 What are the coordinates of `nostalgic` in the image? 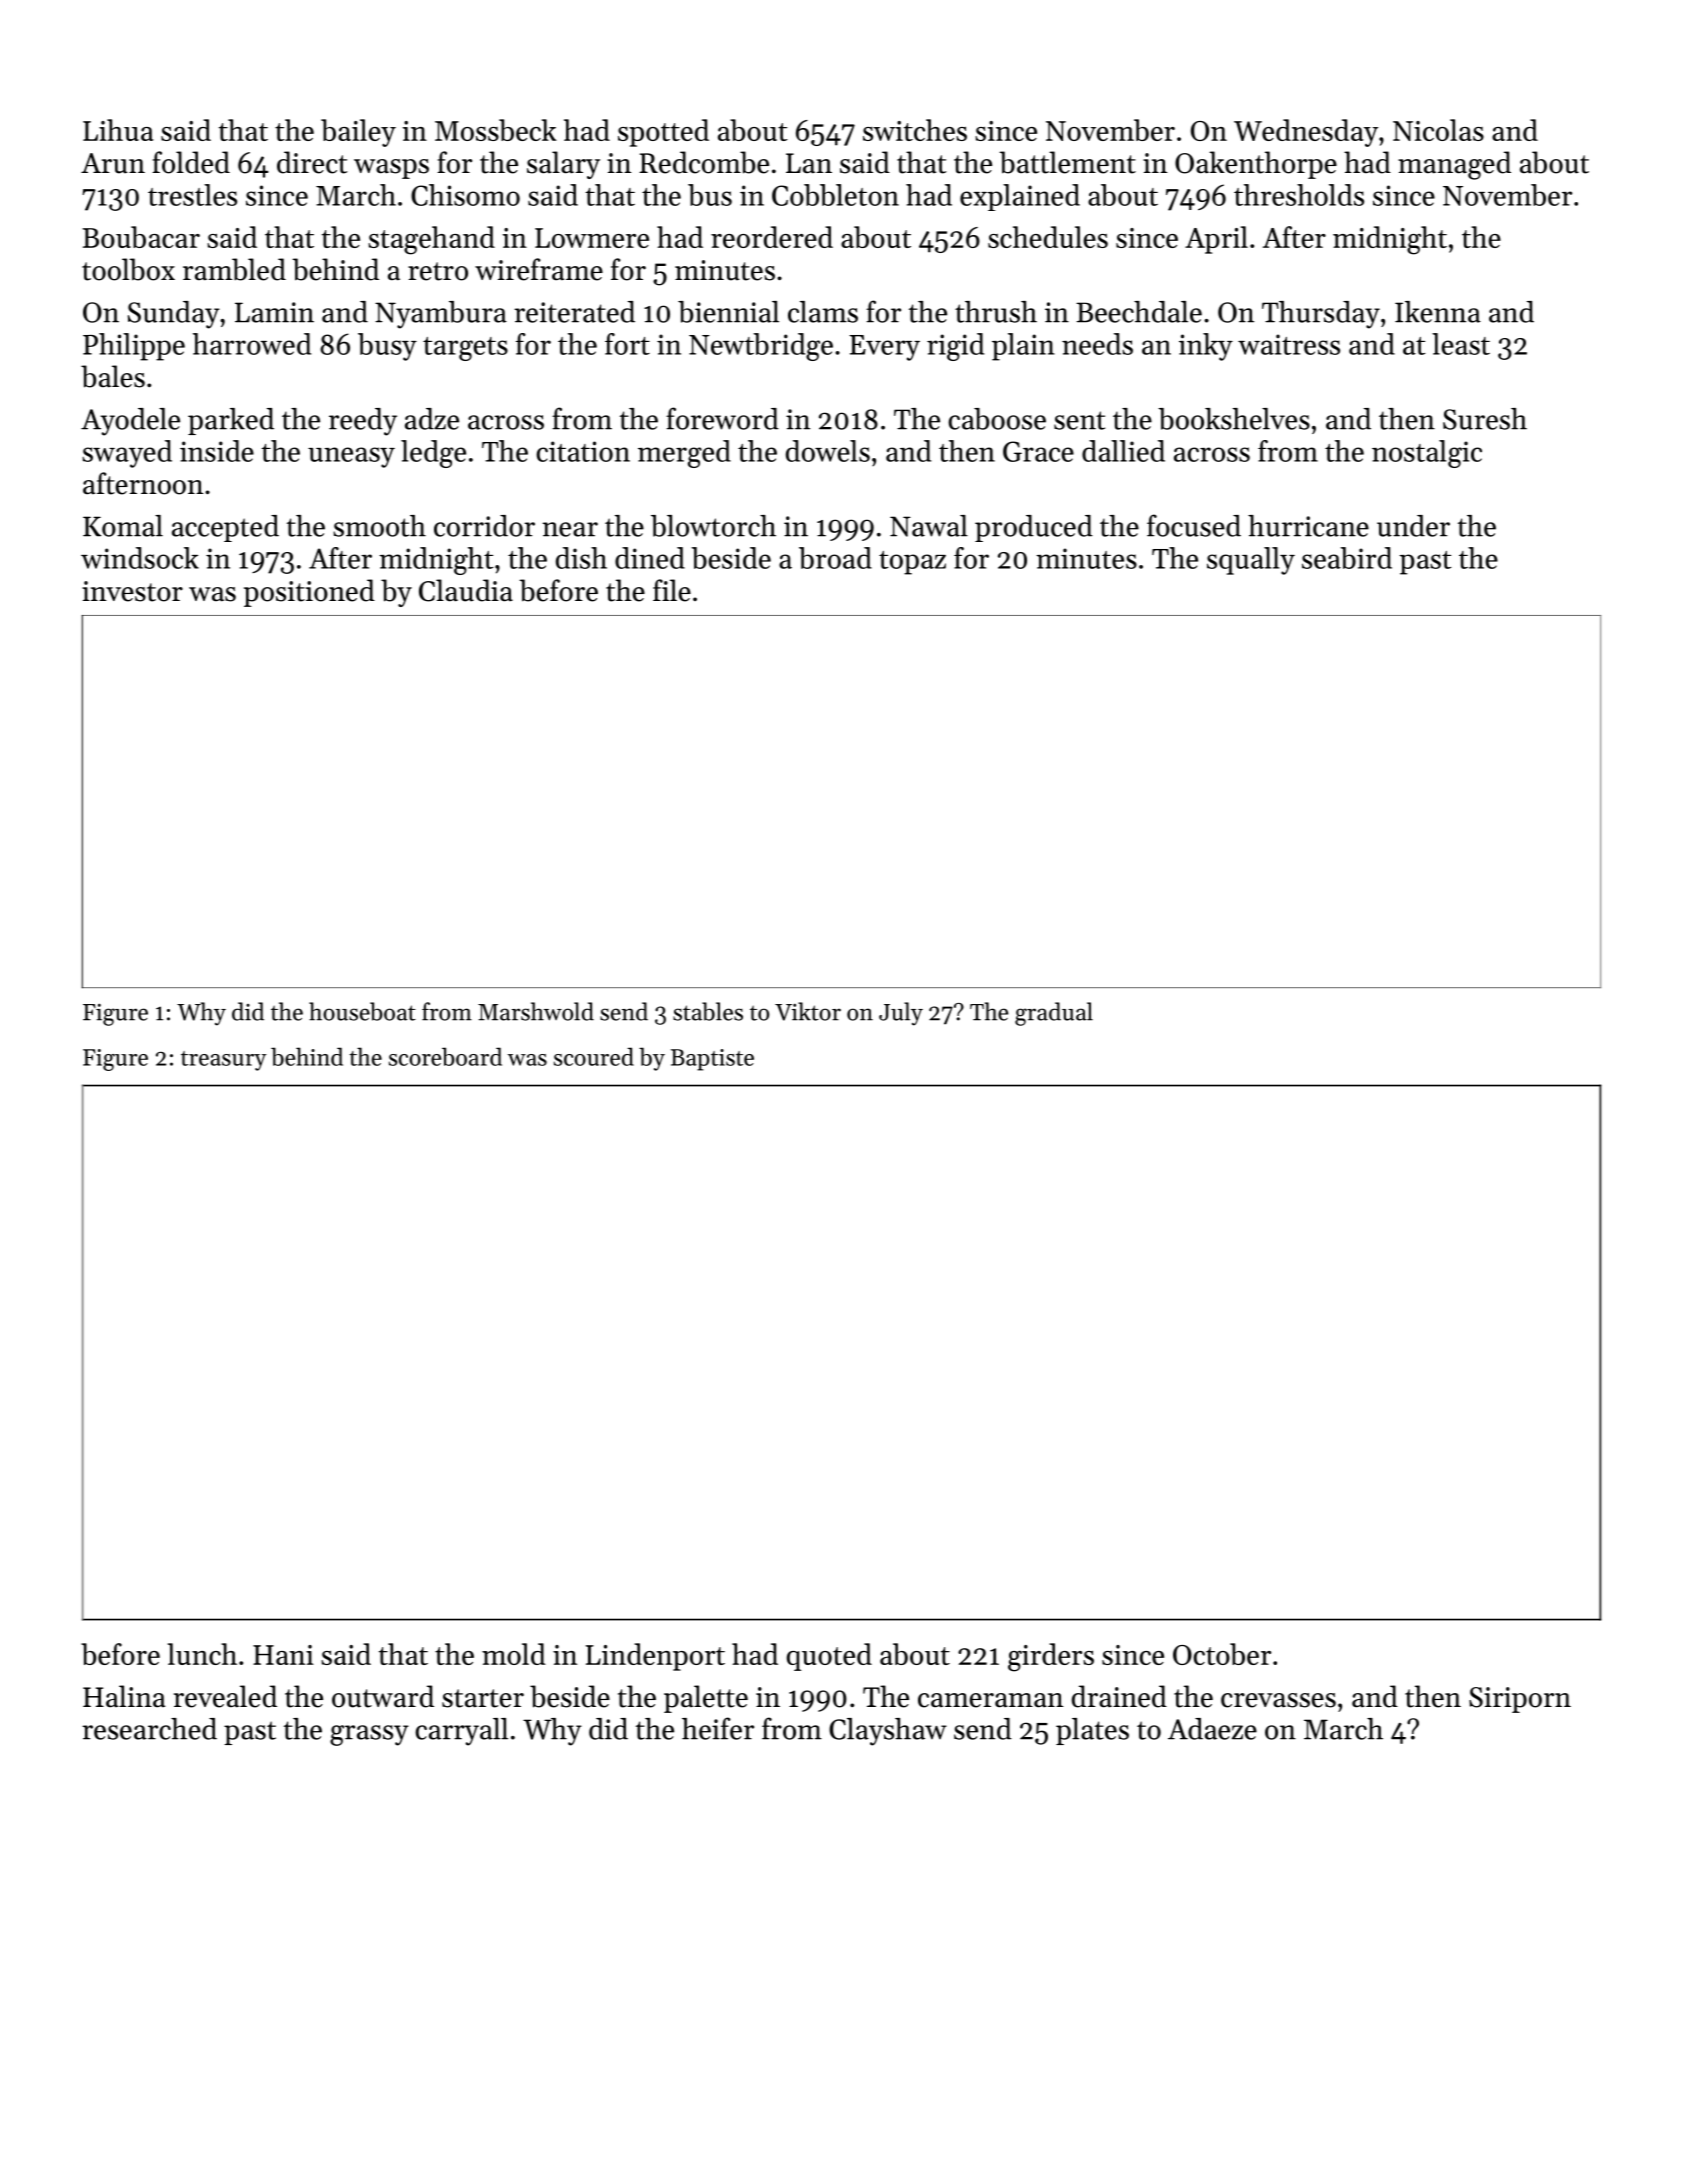 It's located at (1427, 454).
